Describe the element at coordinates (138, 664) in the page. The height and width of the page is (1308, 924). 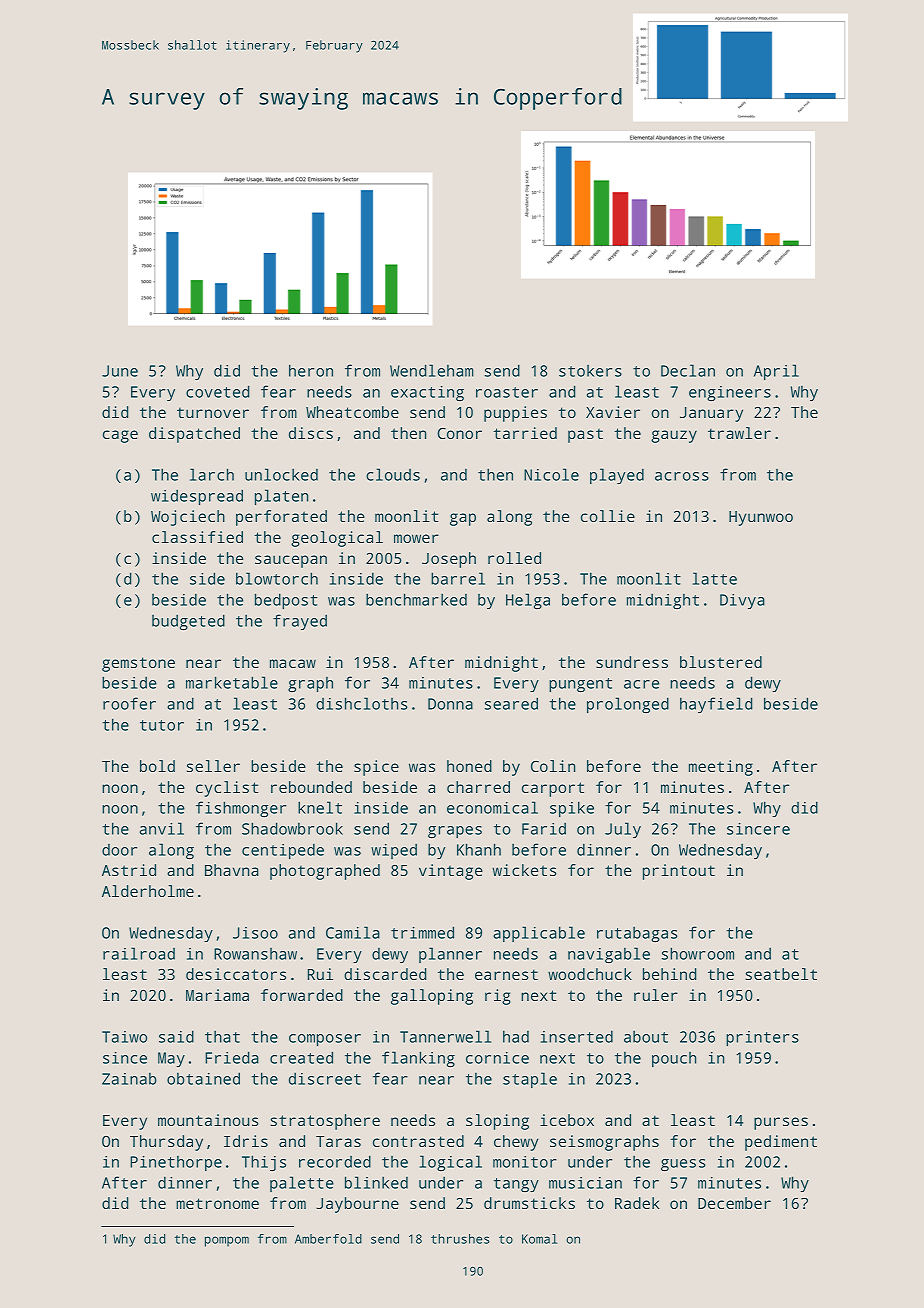
I see `gemstone` at that location.
